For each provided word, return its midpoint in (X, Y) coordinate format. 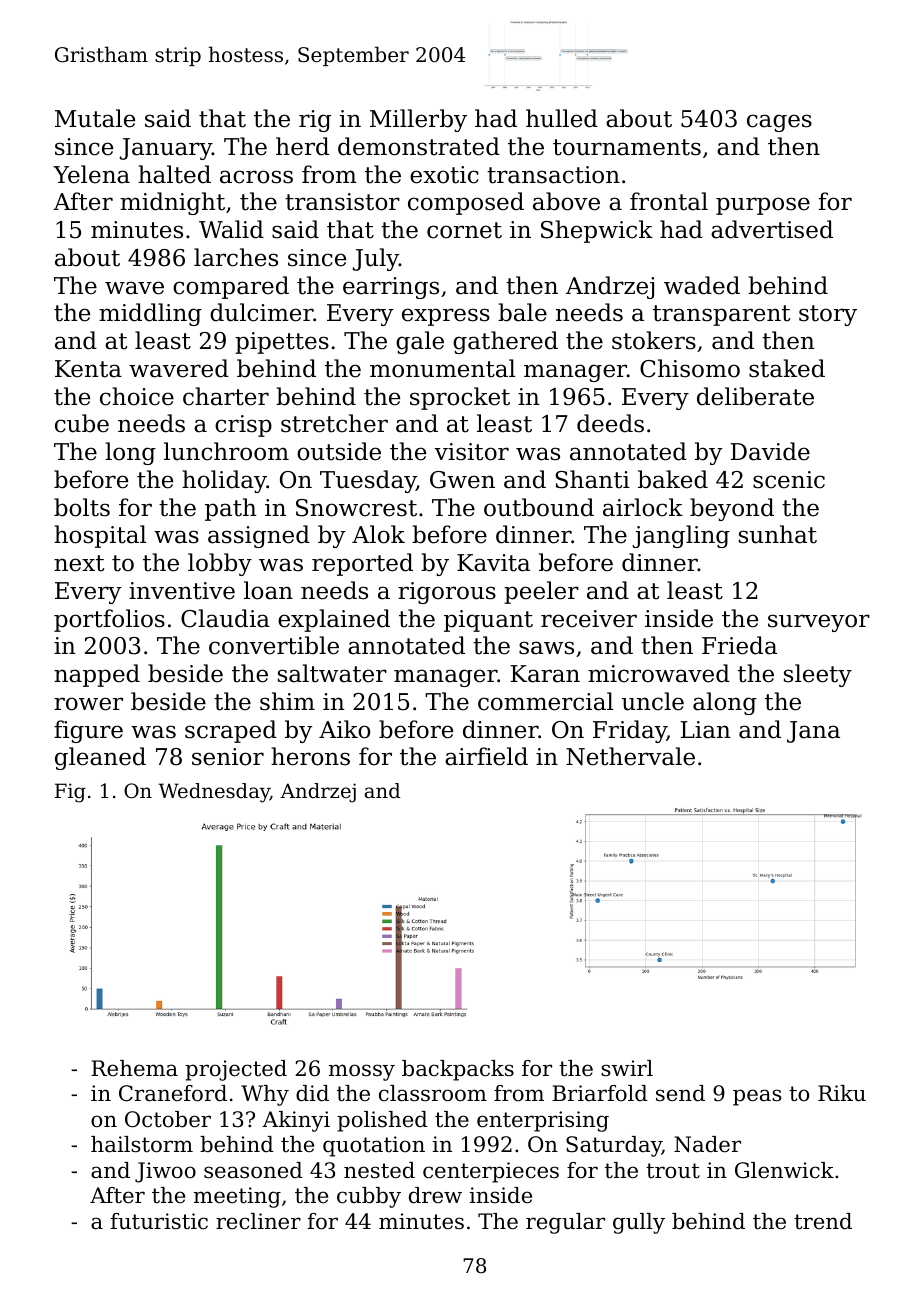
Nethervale (630, 756)
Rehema (134, 1068)
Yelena (91, 174)
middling (150, 314)
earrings (391, 288)
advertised (772, 229)
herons (310, 756)
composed (466, 203)
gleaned (100, 758)
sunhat (778, 534)
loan (268, 590)
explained (334, 620)
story (828, 315)
